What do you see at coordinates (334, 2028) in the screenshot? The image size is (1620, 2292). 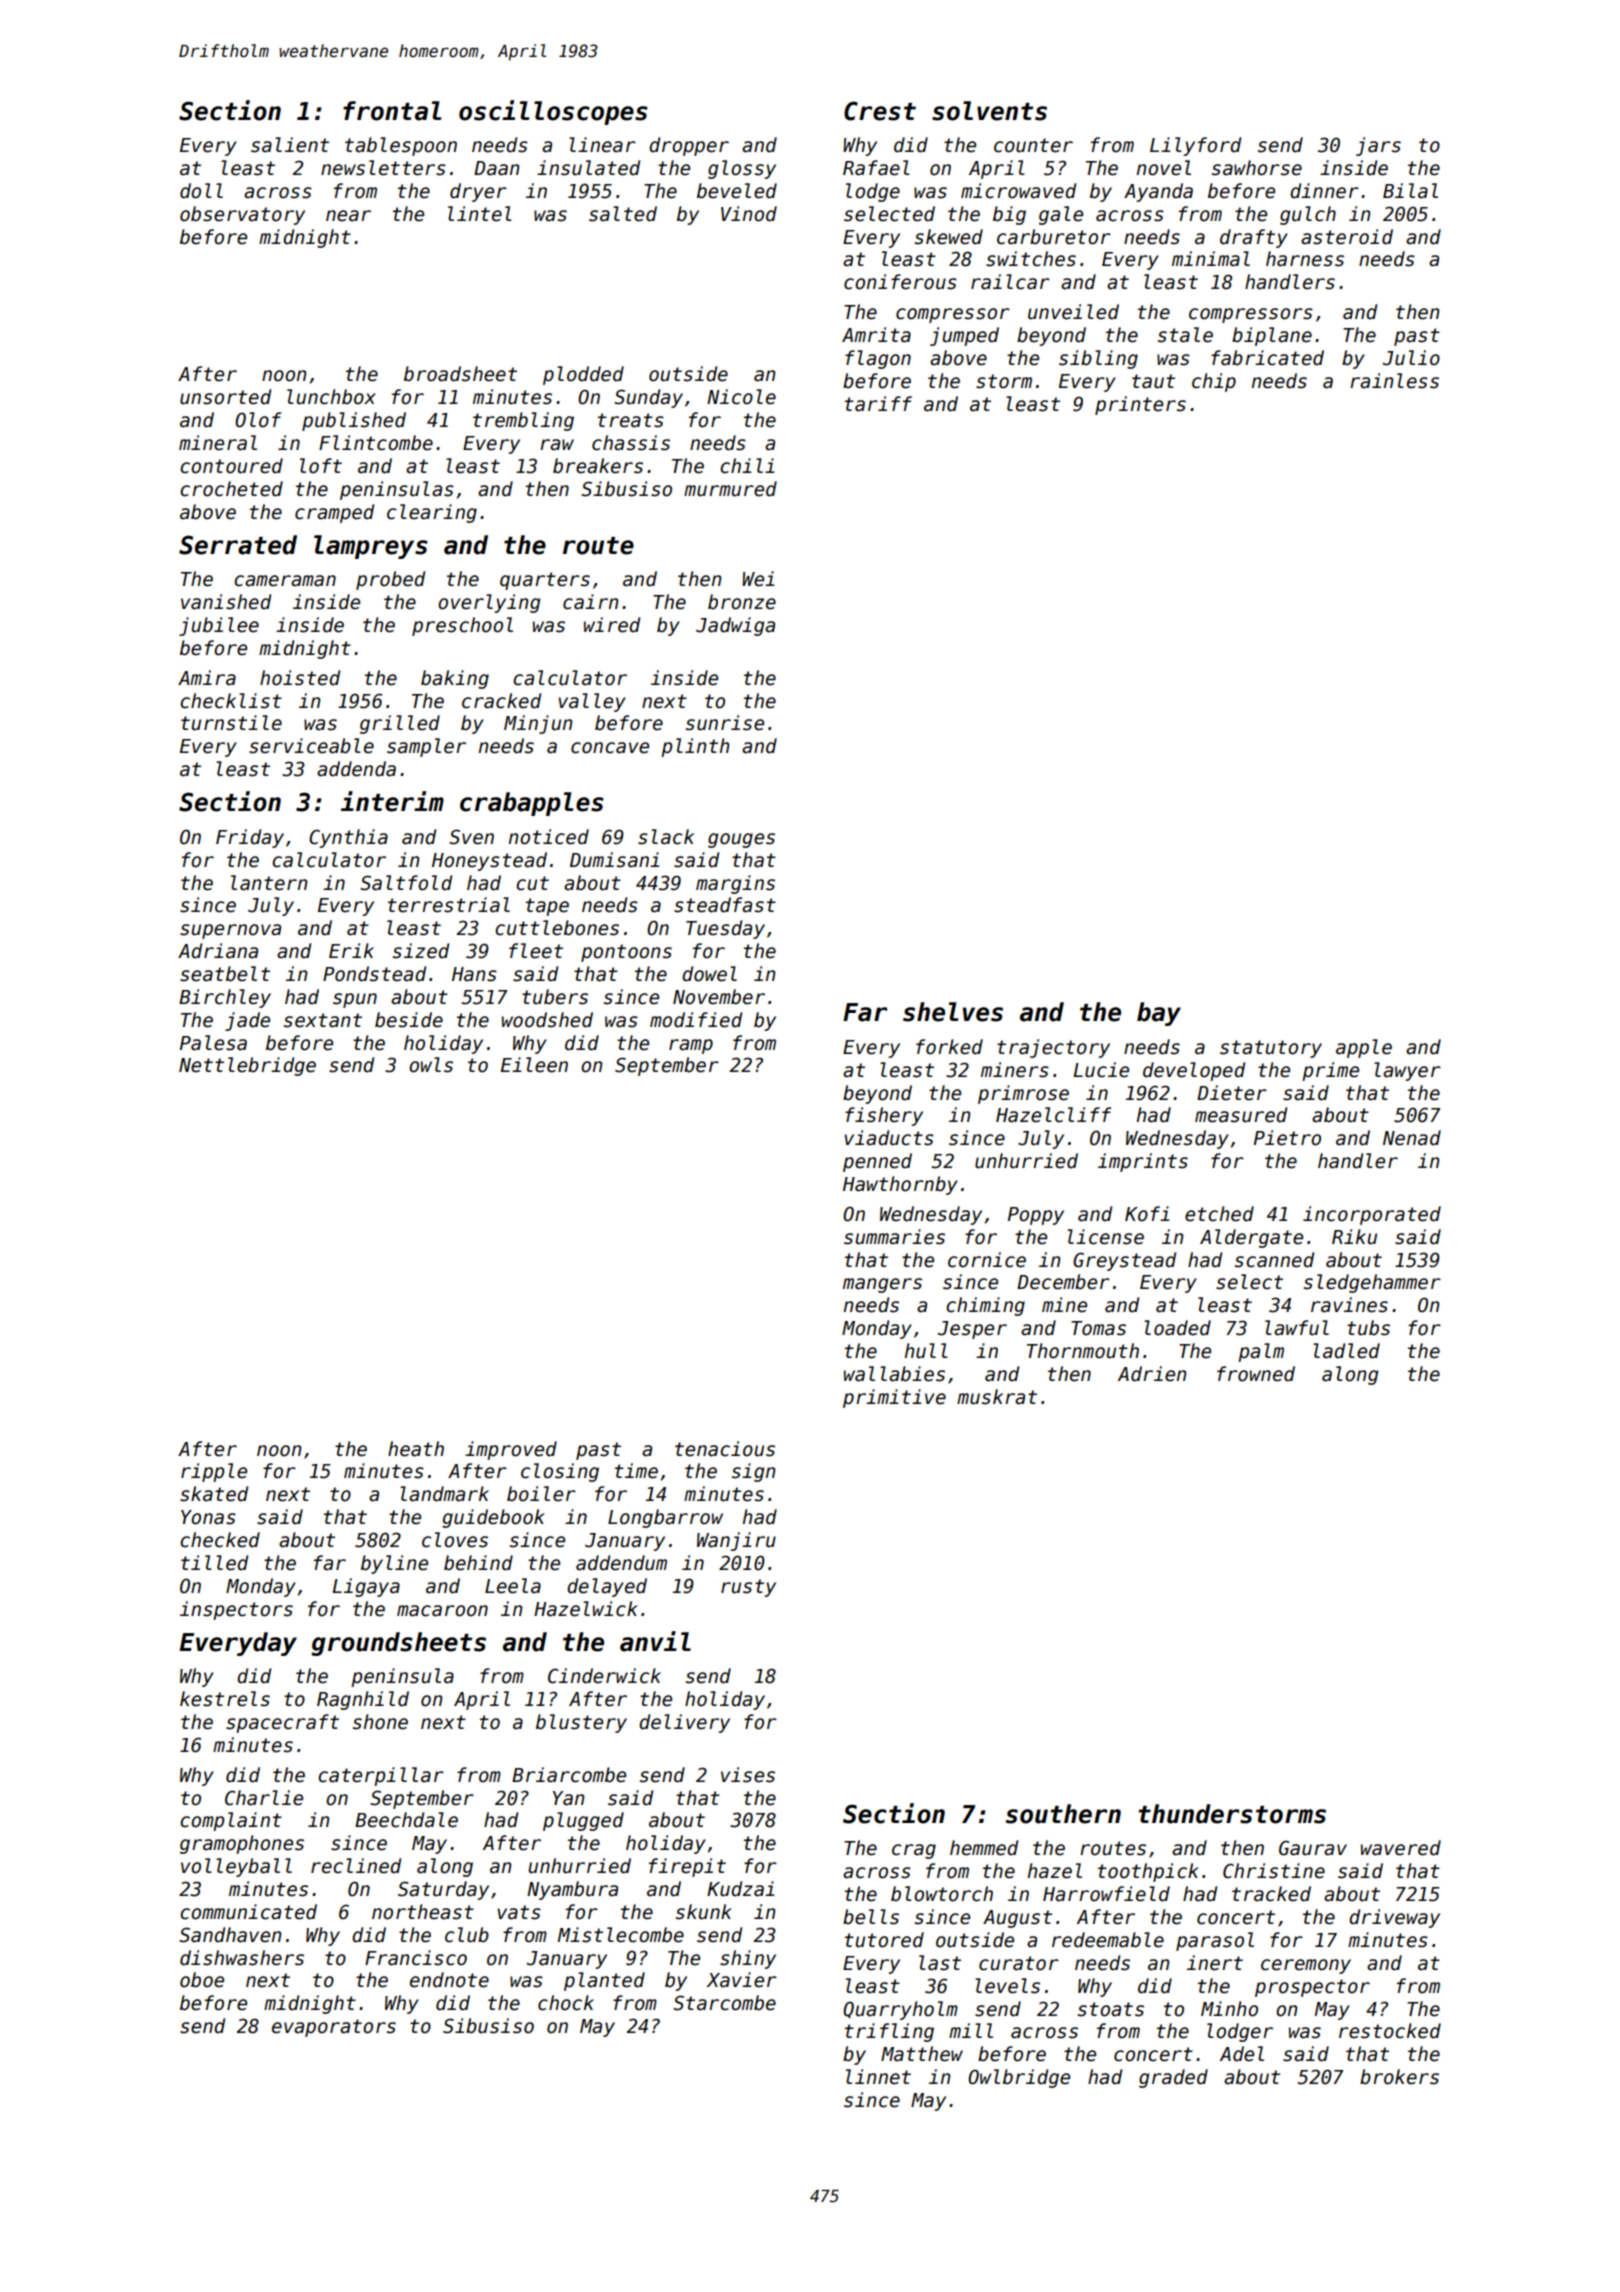 I see `evaporators` at bounding box center [334, 2028].
